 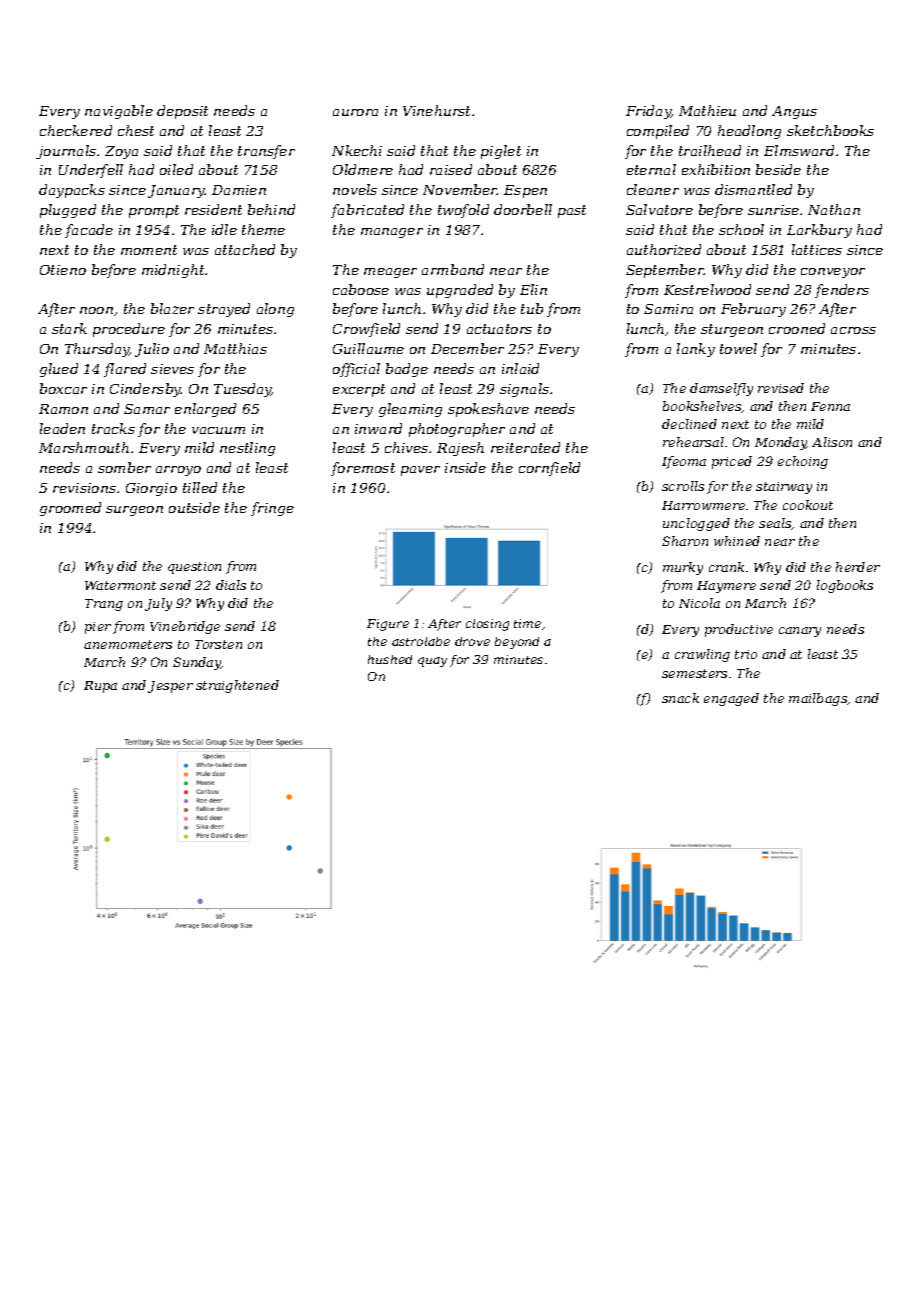 I want to click on Mathieu, so click(x=707, y=110).
